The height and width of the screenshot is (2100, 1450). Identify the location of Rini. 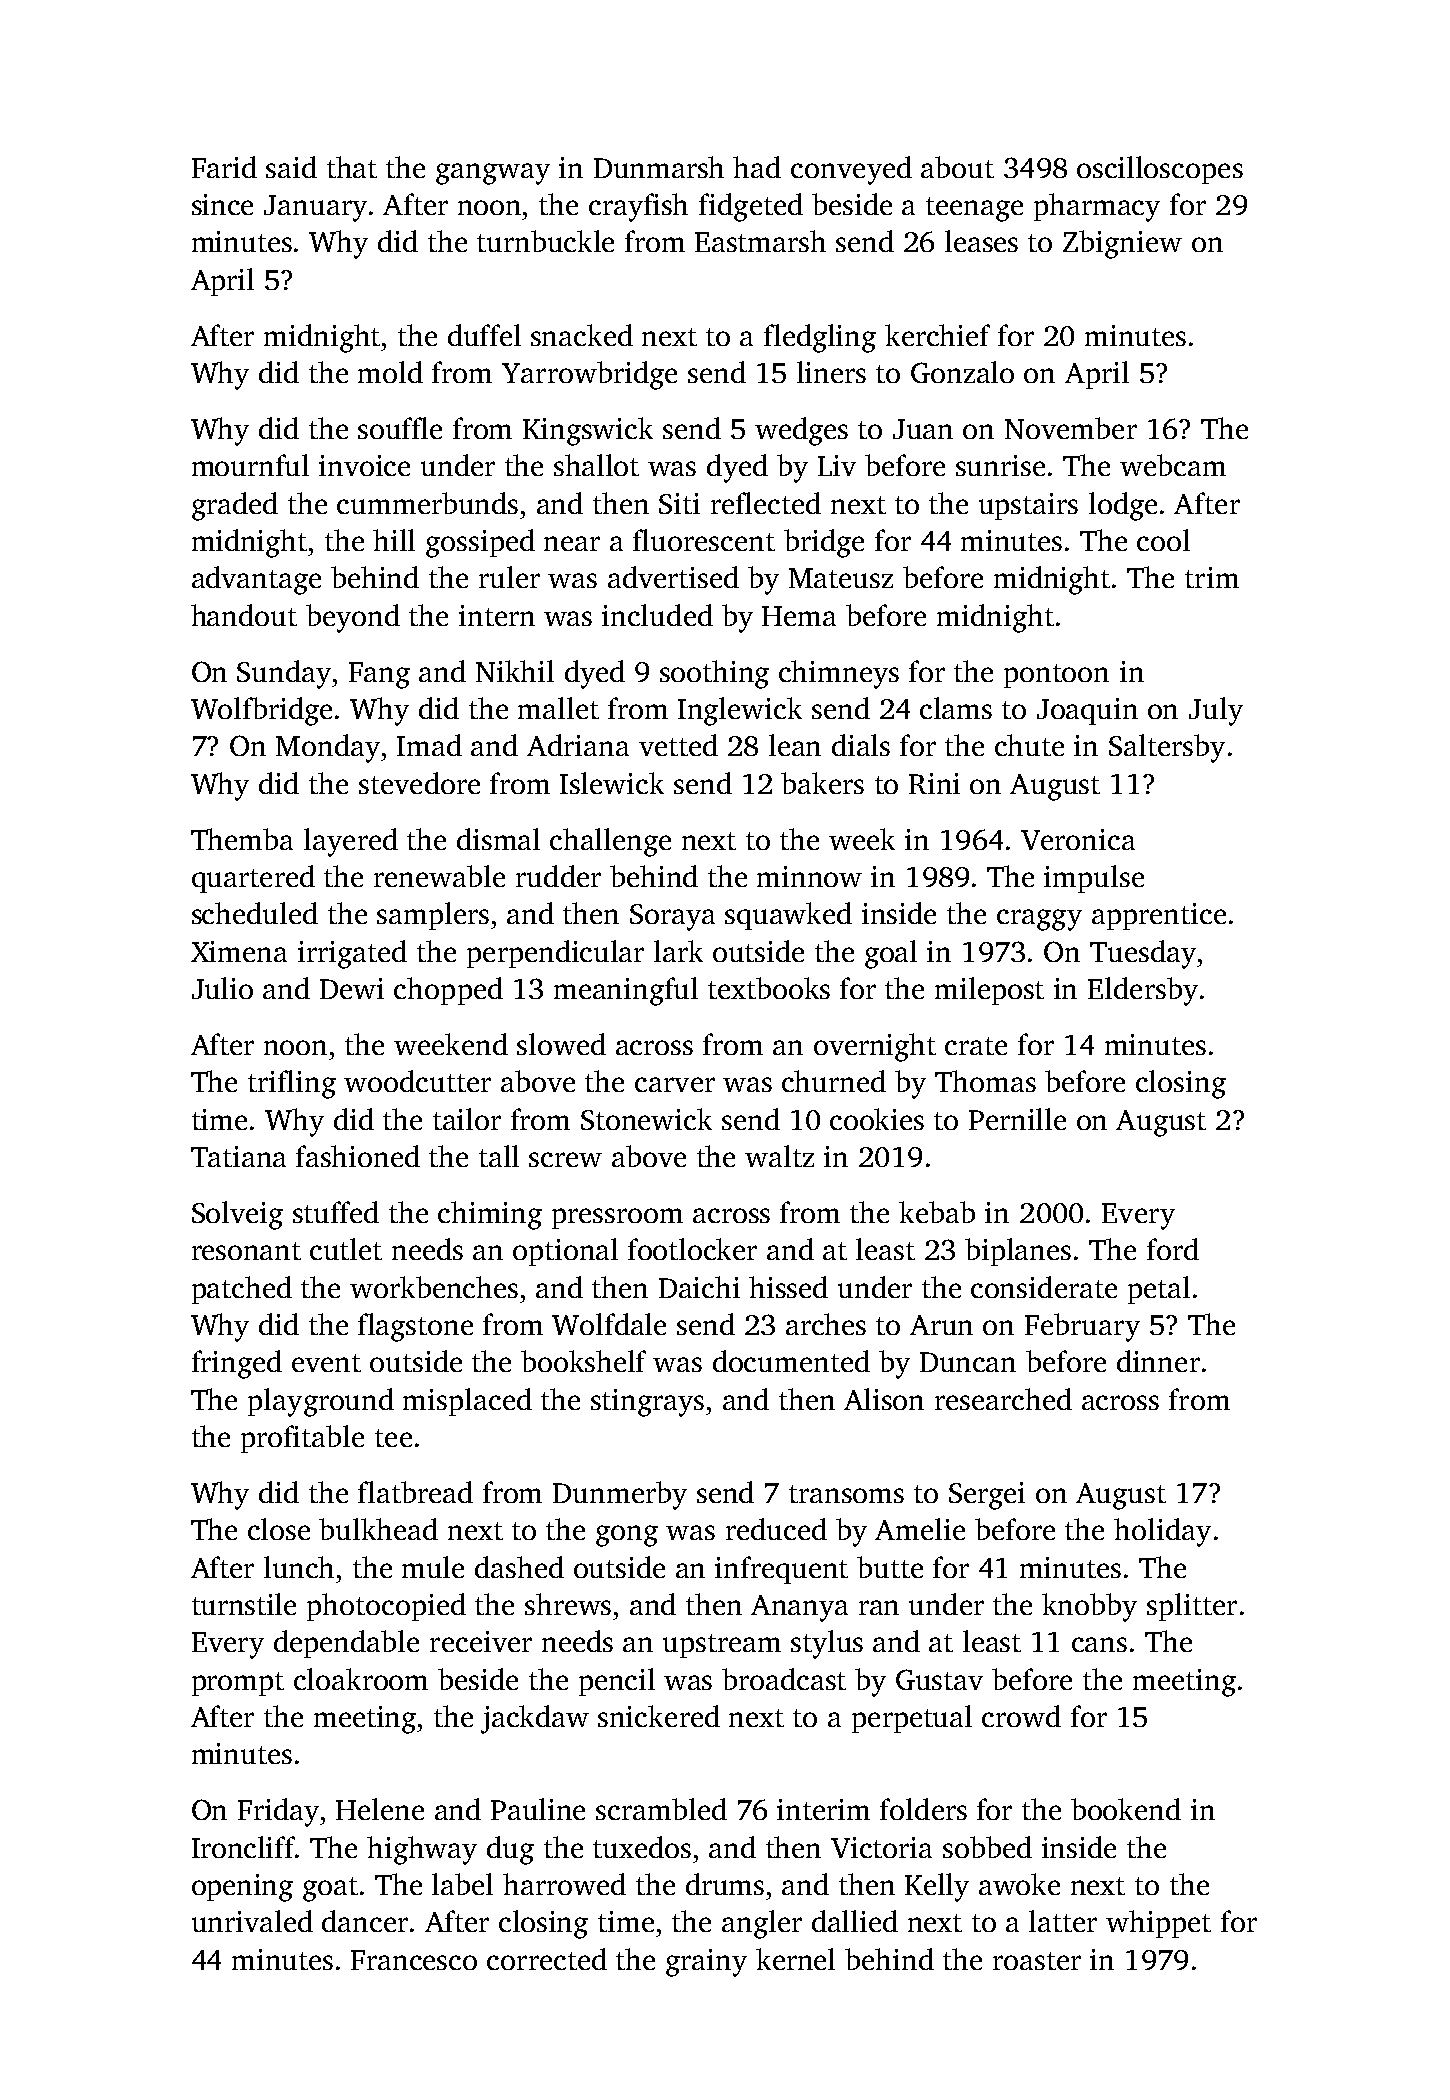
(934, 783).
